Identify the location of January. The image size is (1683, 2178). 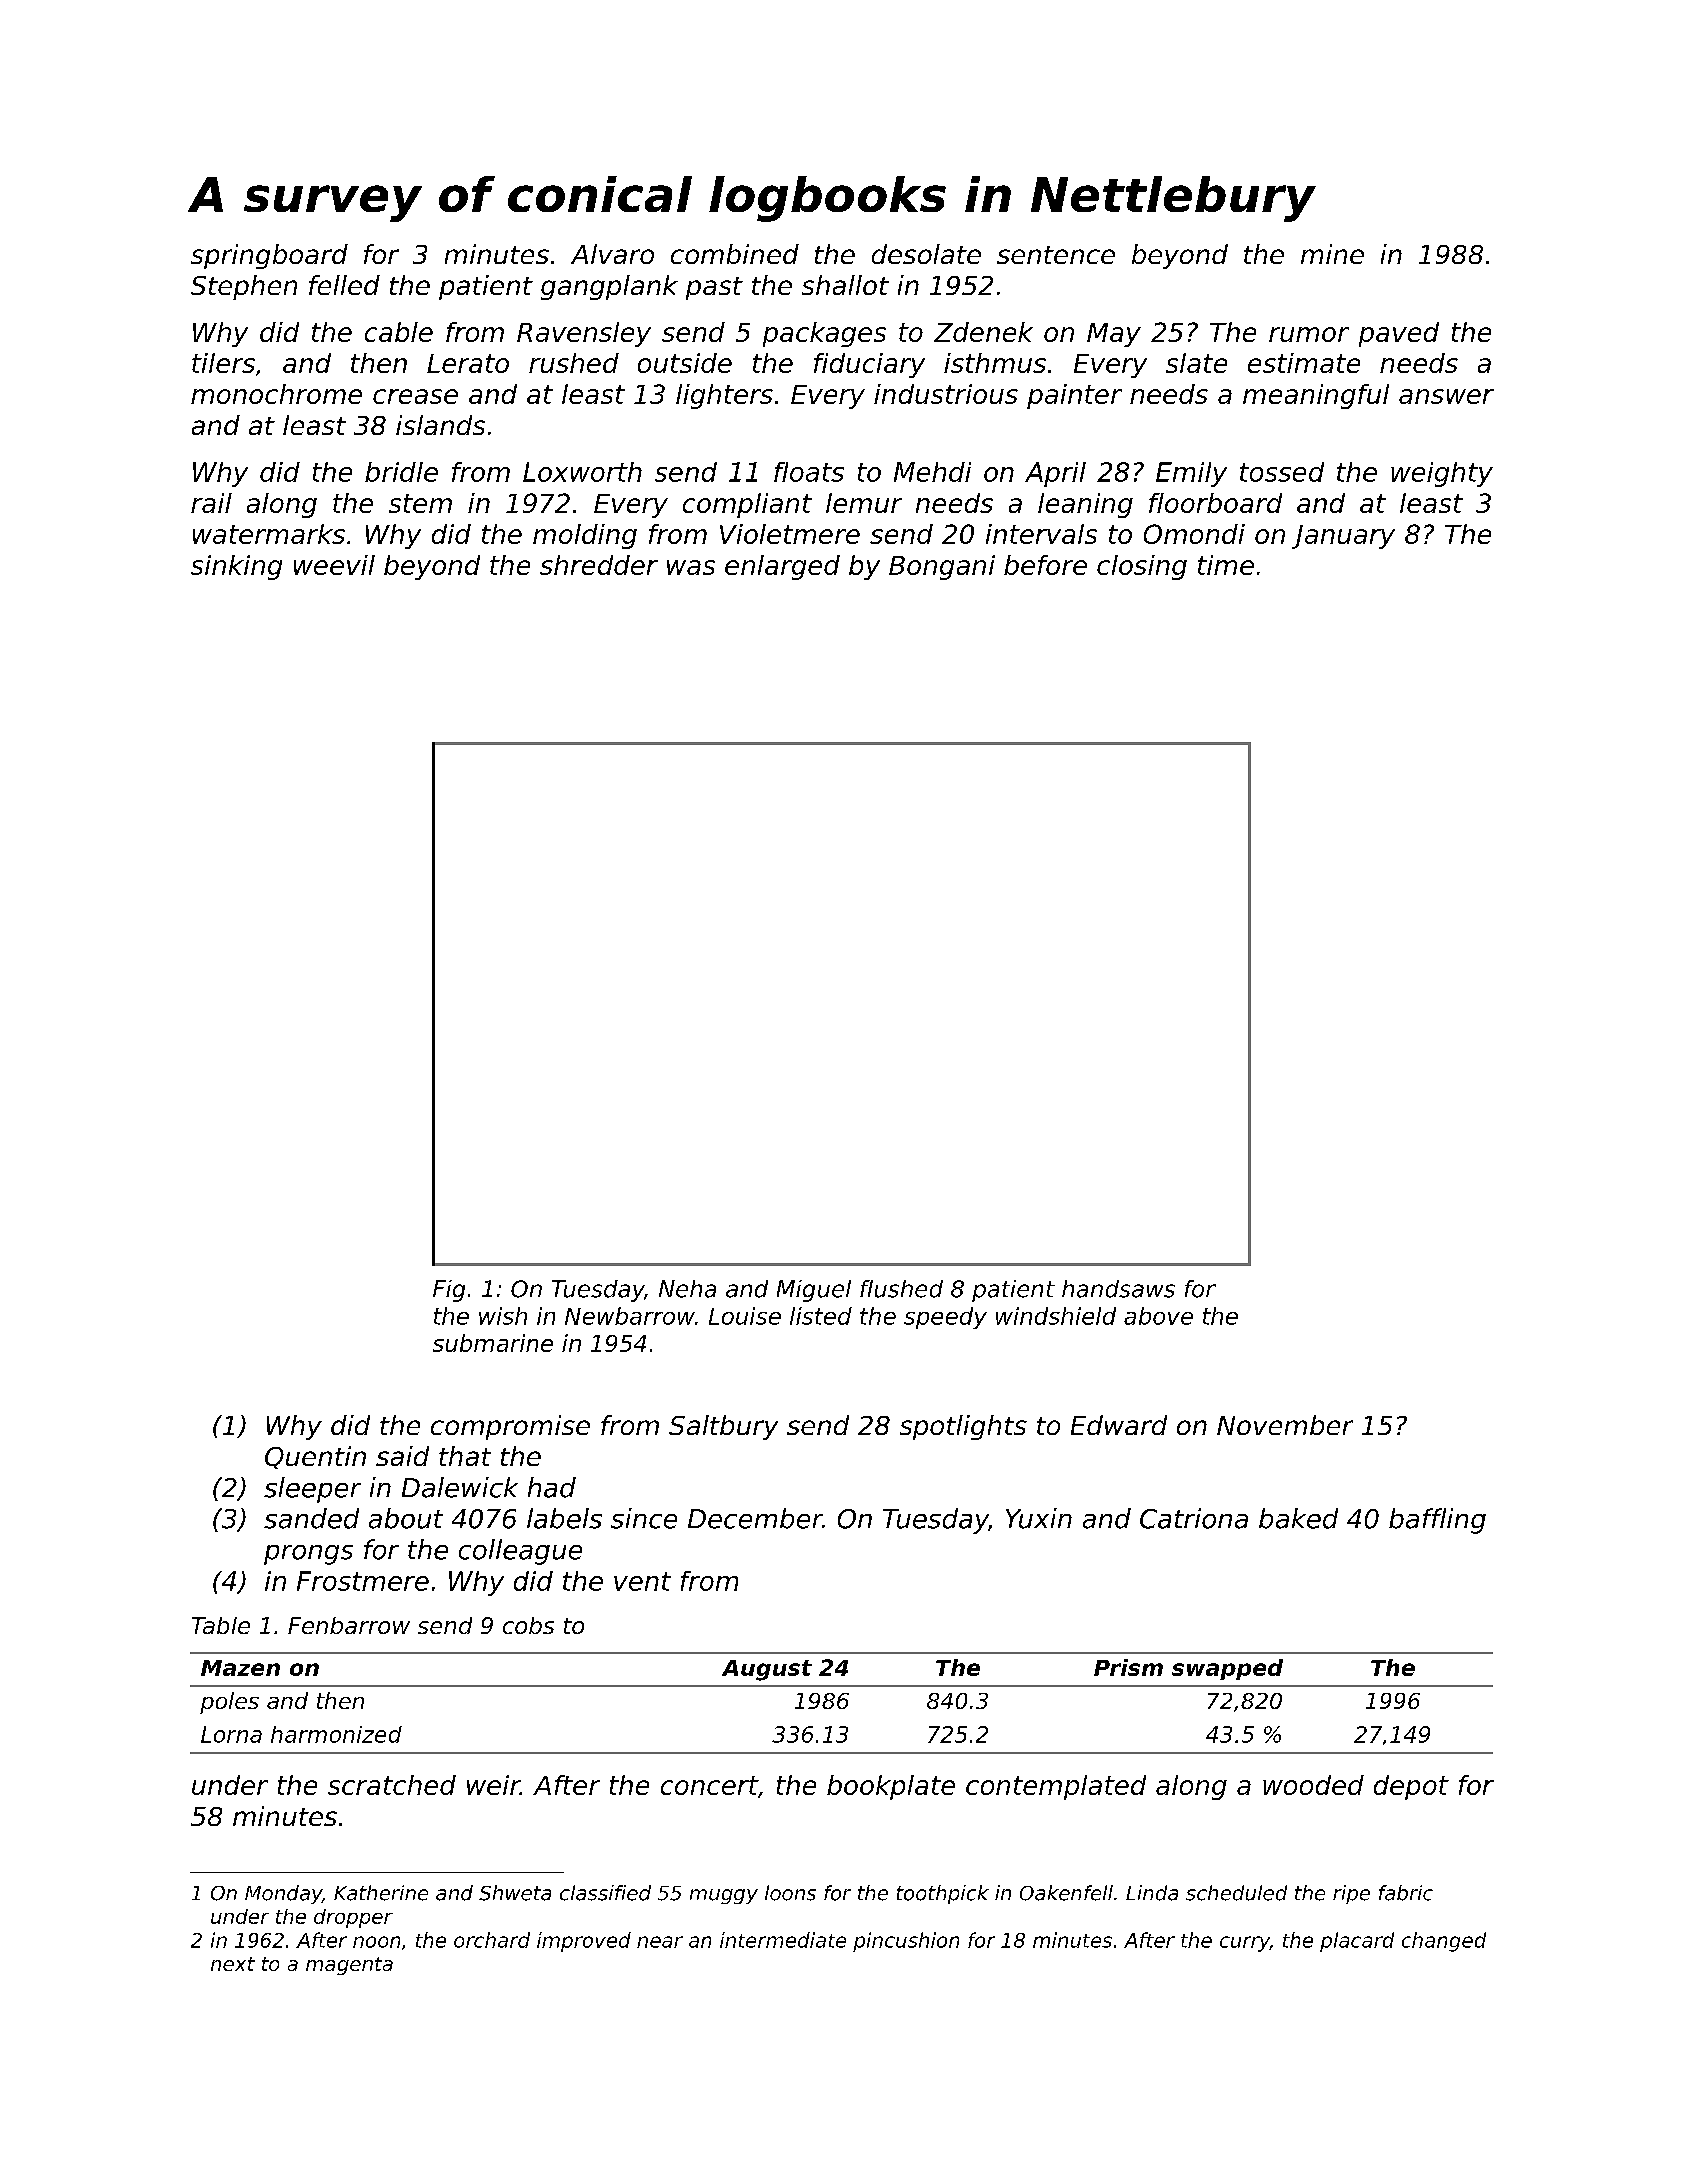
(1343, 537).
